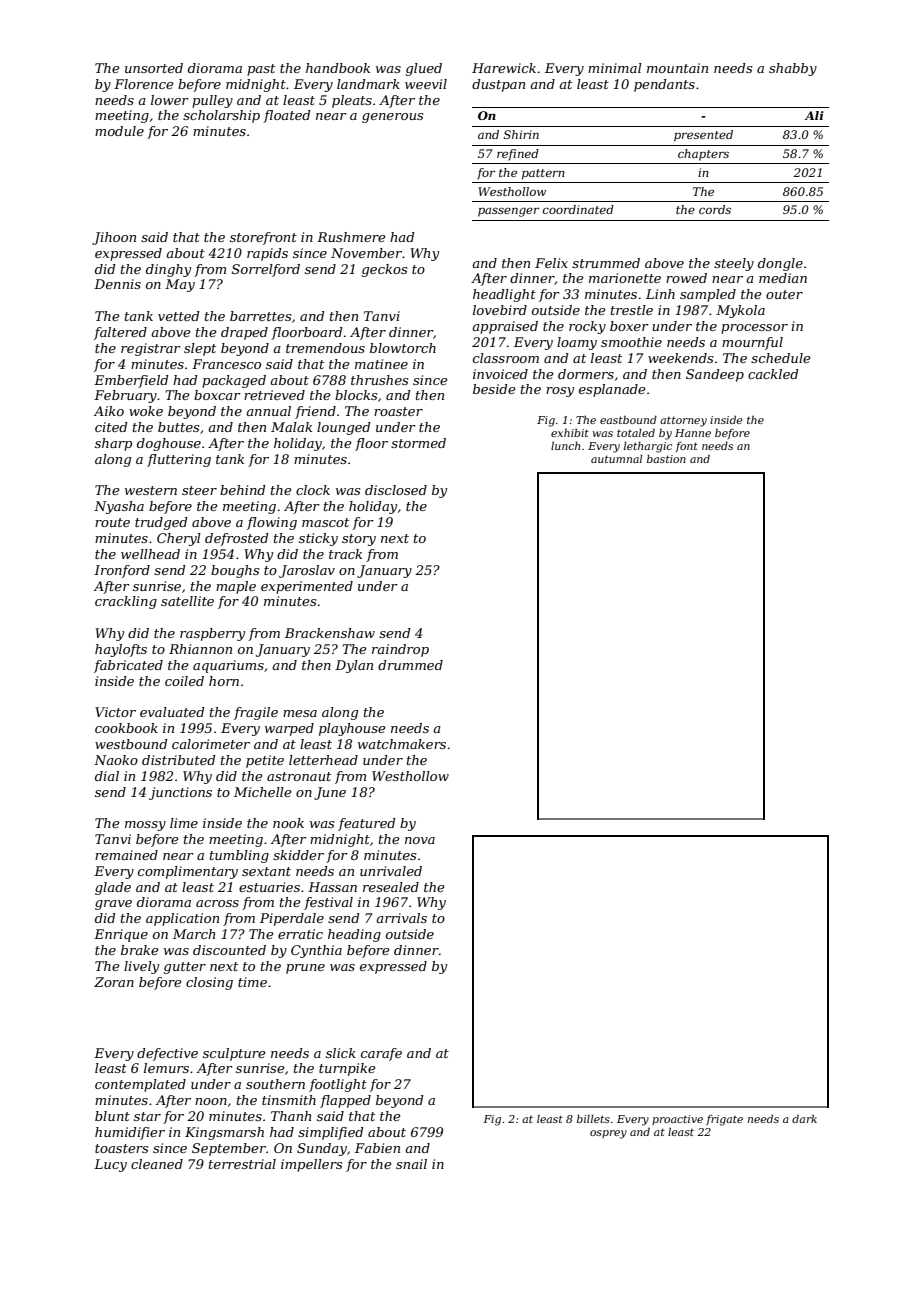 The image size is (924, 1308). I want to click on southern, so click(275, 1084).
